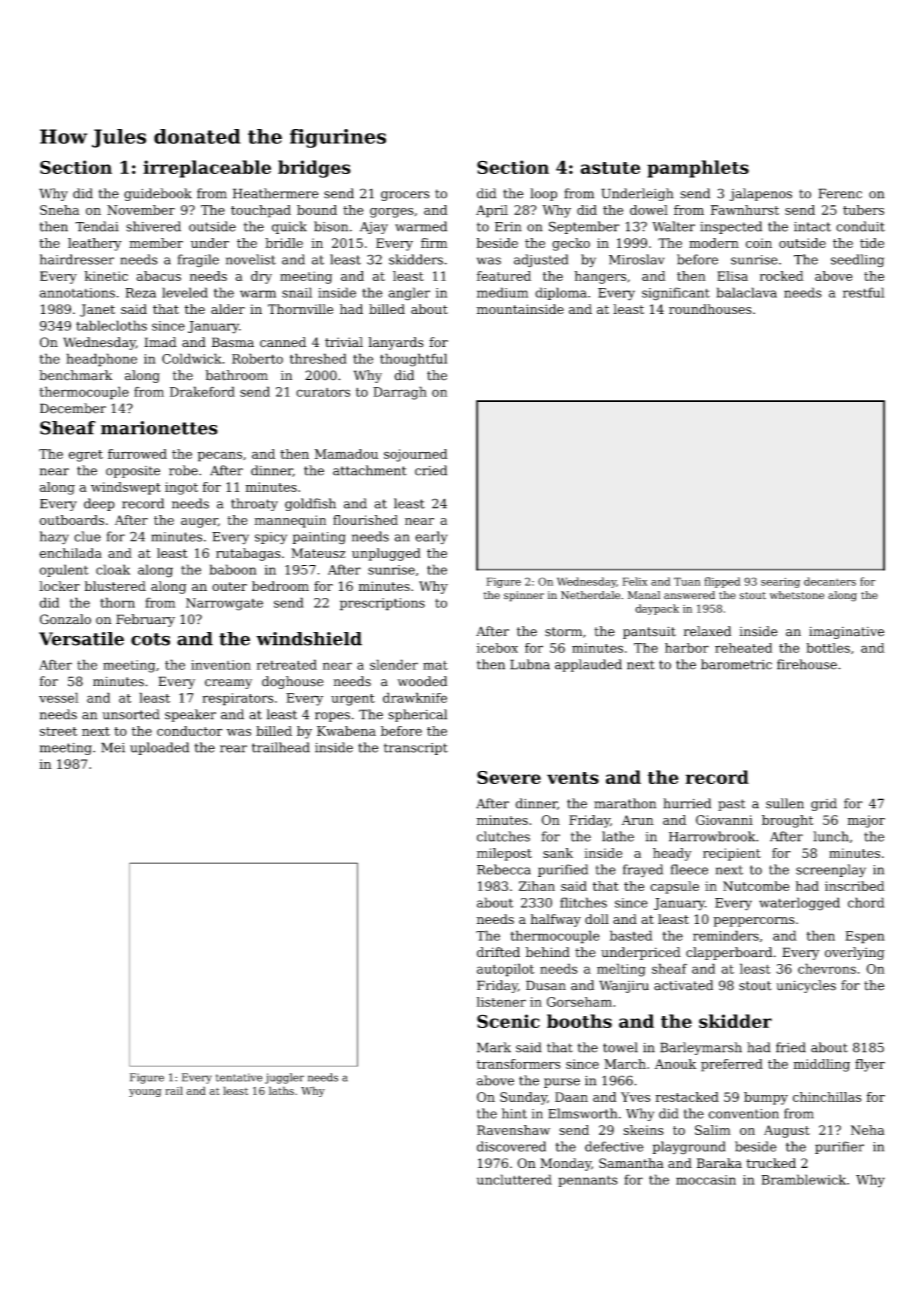 The image size is (924, 1308). I want to click on uploaded, so click(159, 748).
